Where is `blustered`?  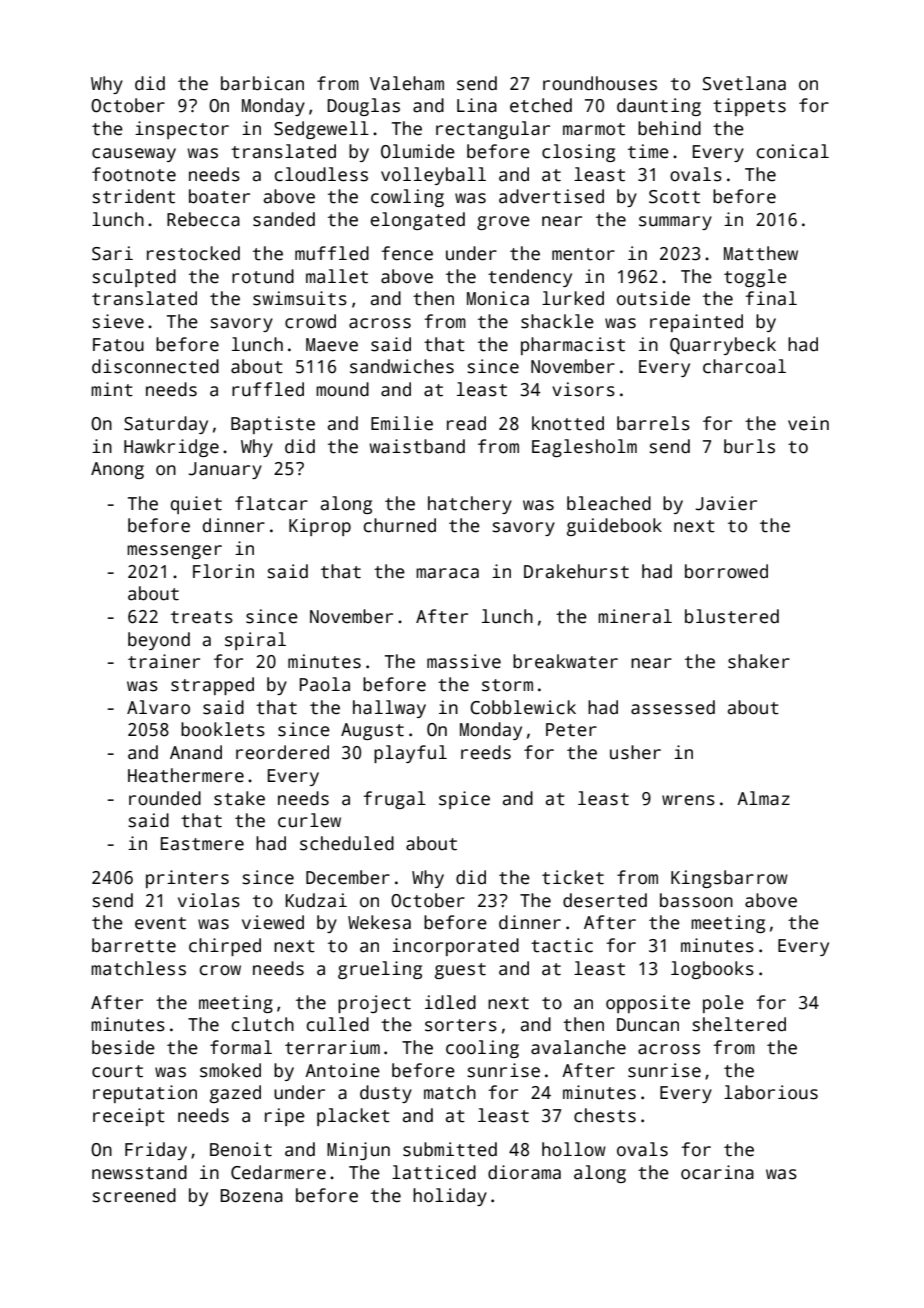
blustered is located at coordinates (732, 616).
